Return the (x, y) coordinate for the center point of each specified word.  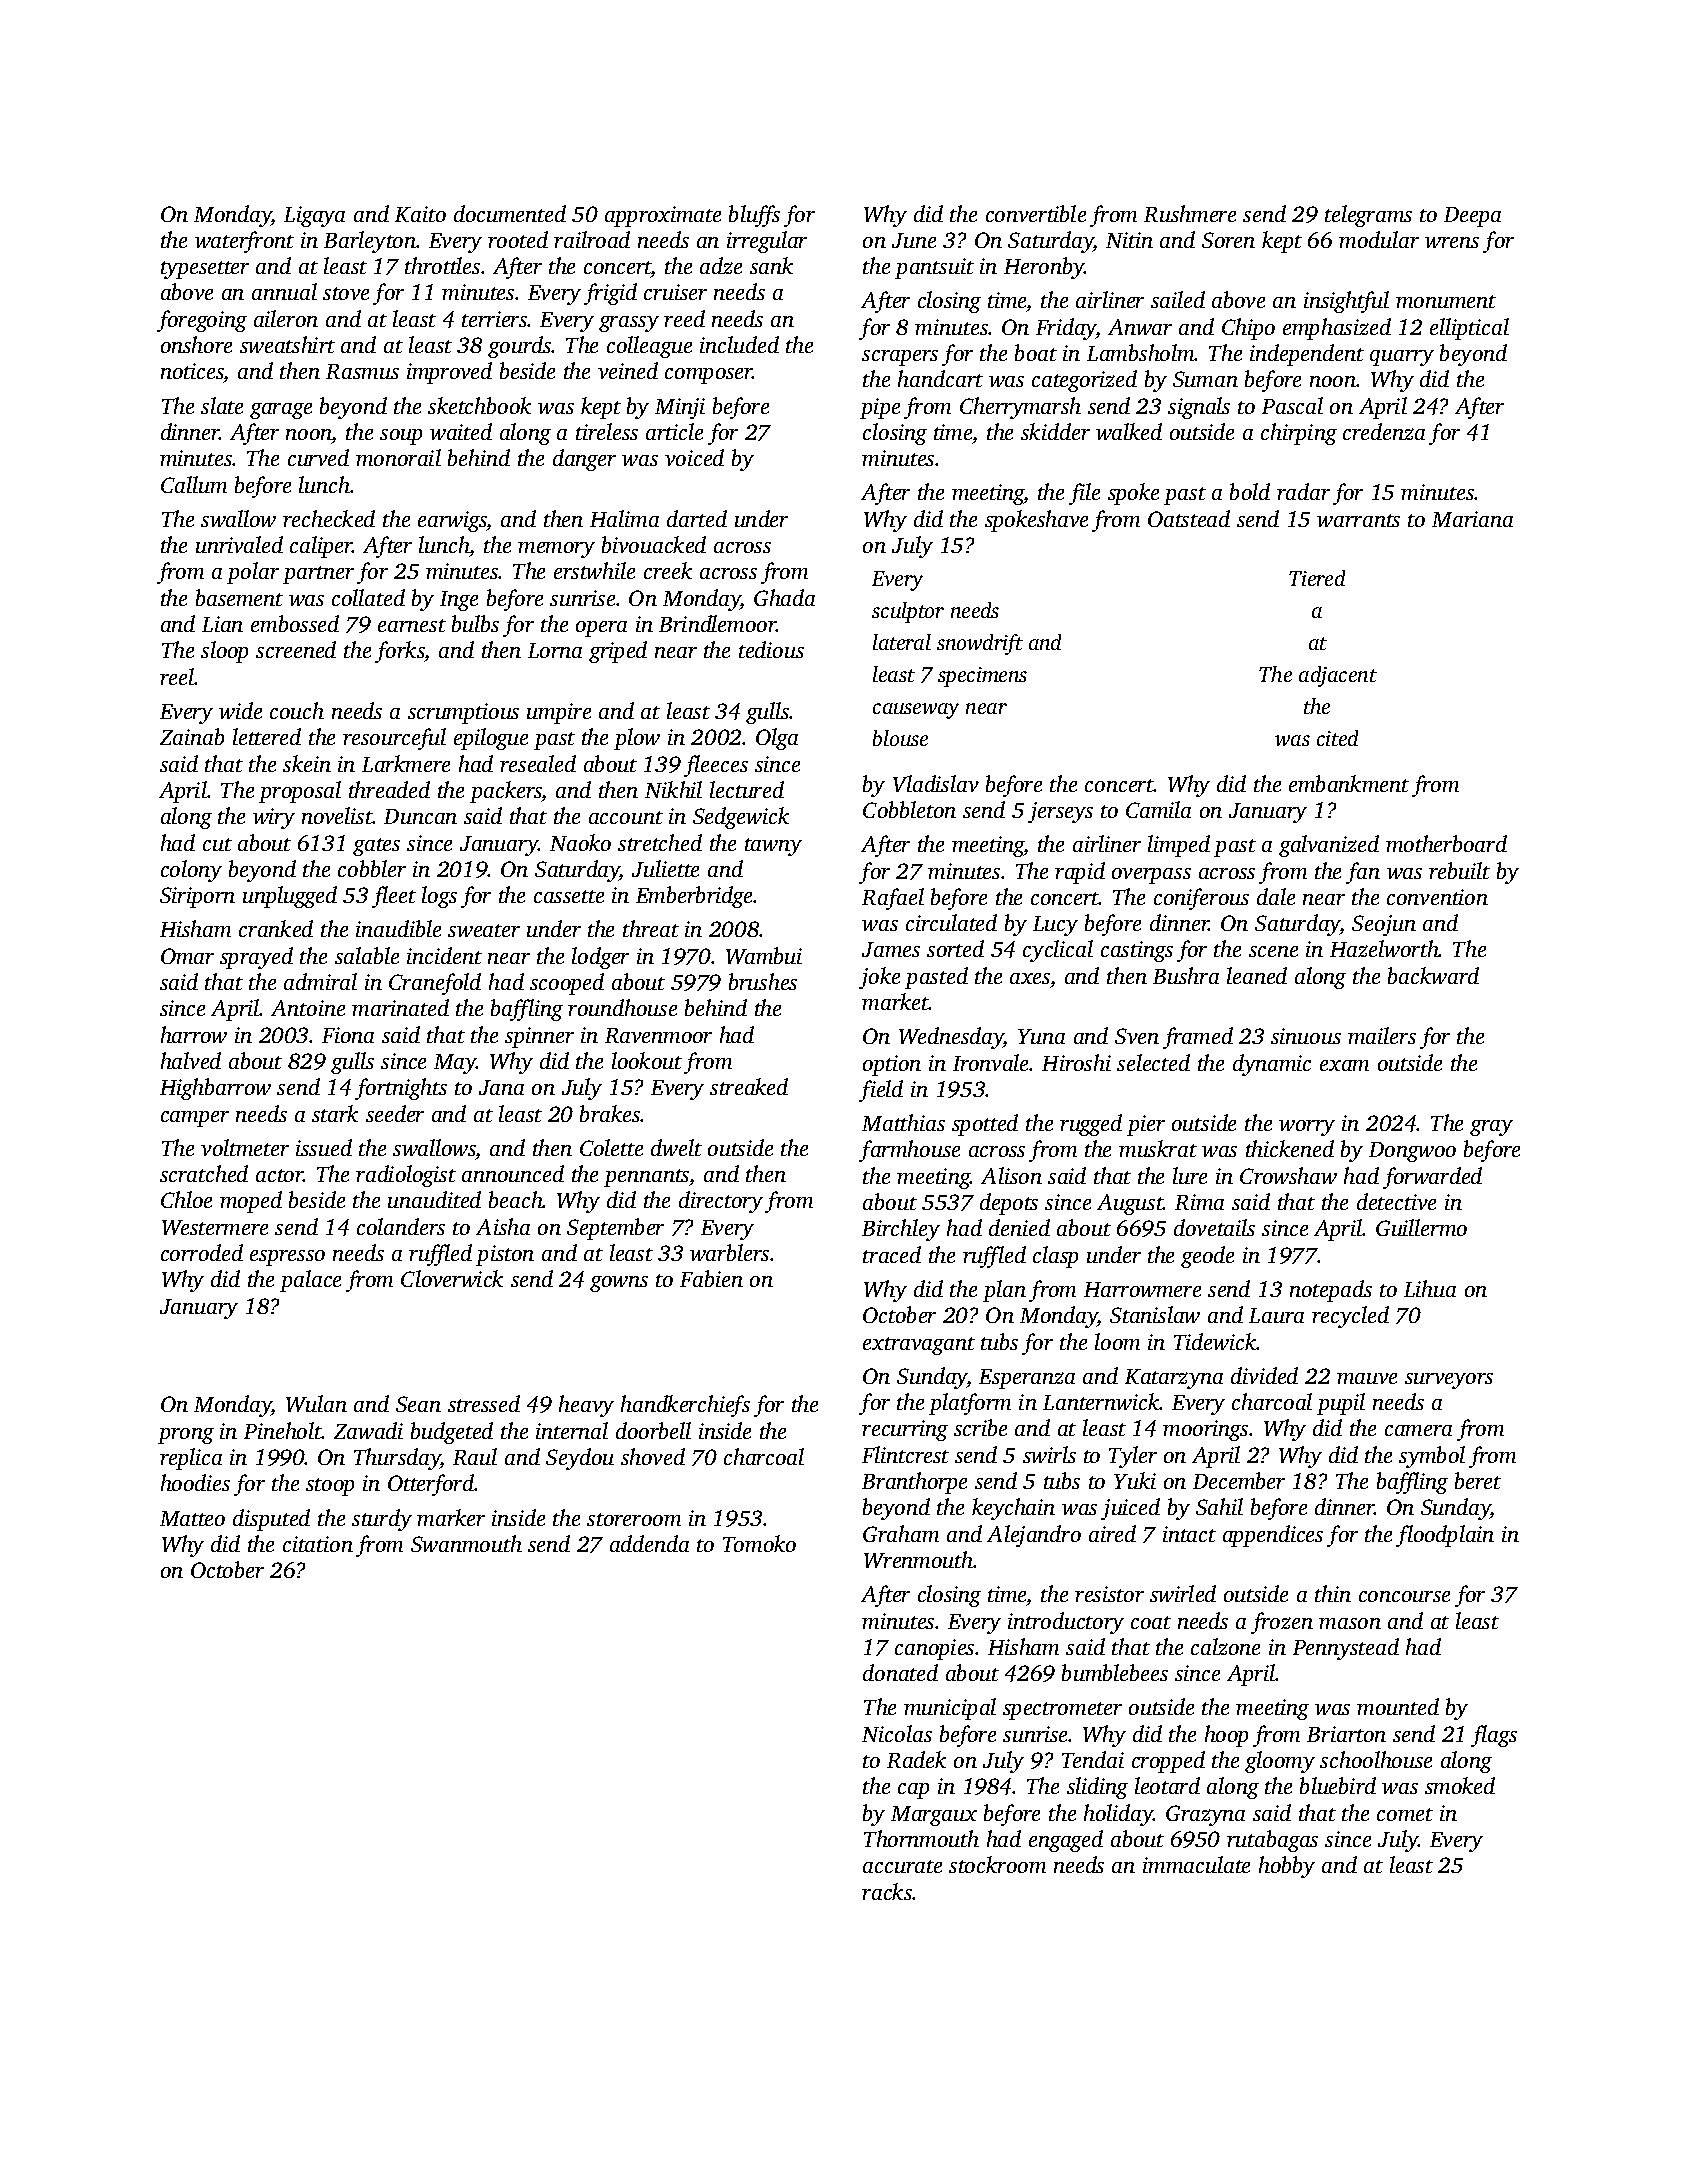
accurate (902, 1866)
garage (281, 411)
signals (1199, 408)
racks (887, 1891)
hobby (1287, 1867)
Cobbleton (909, 809)
